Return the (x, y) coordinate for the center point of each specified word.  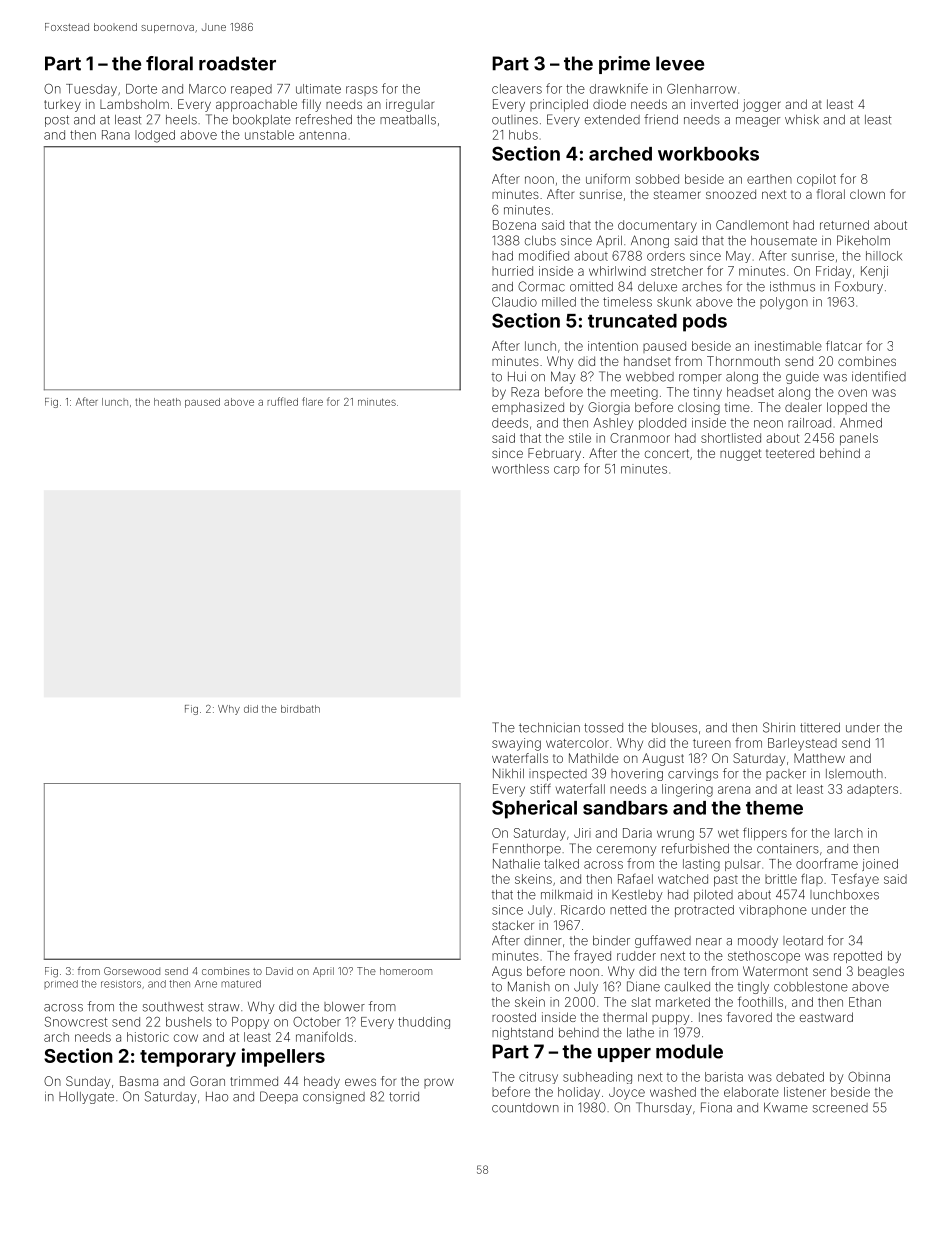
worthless (520, 469)
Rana (116, 135)
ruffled (282, 401)
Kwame (786, 1108)
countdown (525, 1108)
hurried (512, 271)
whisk (802, 119)
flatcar (844, 346)
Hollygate (86, 1098)
